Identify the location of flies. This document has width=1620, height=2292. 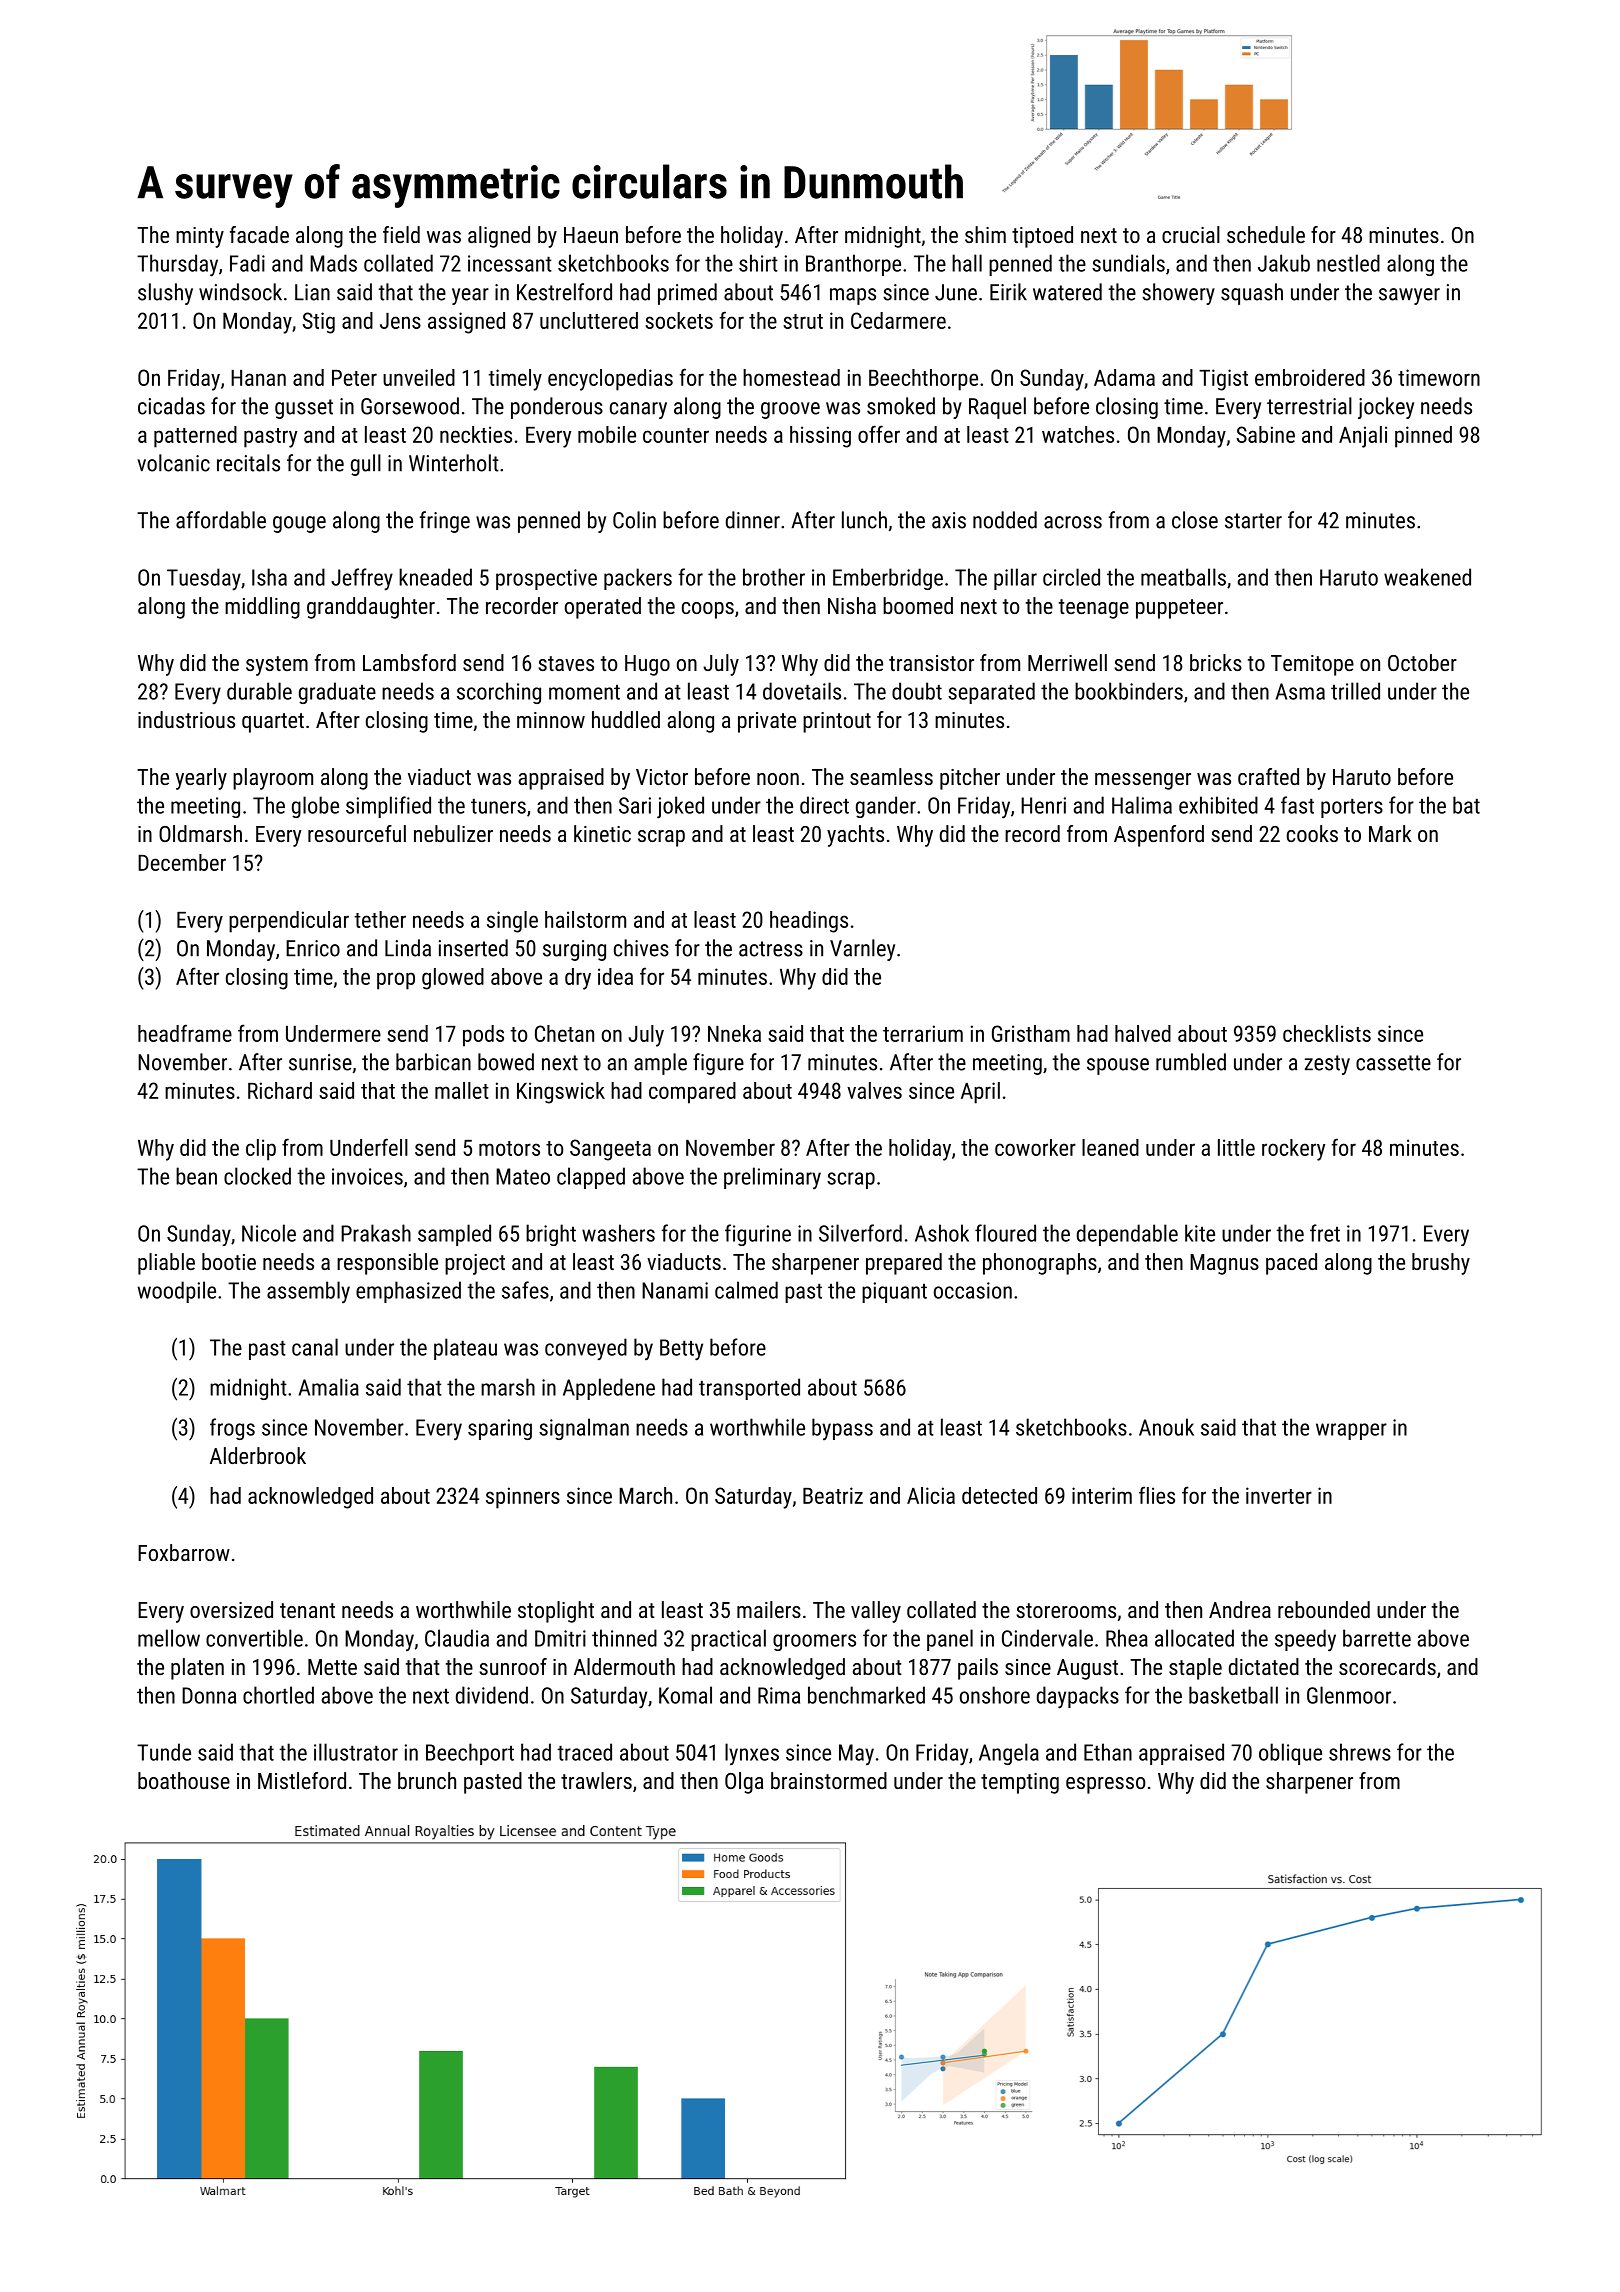
(1157, 1495).
